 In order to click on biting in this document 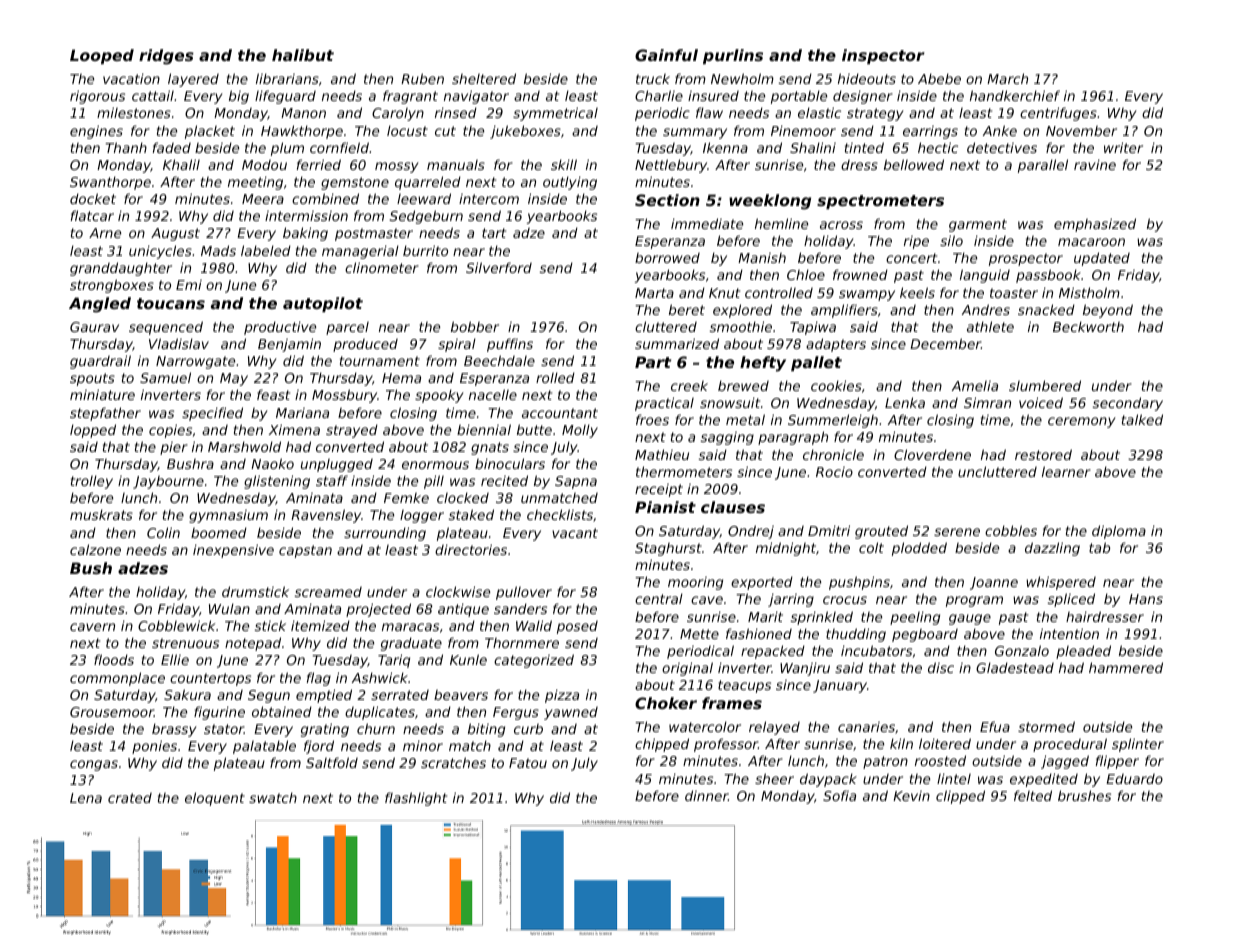, I will do `click(486, 730)`.
